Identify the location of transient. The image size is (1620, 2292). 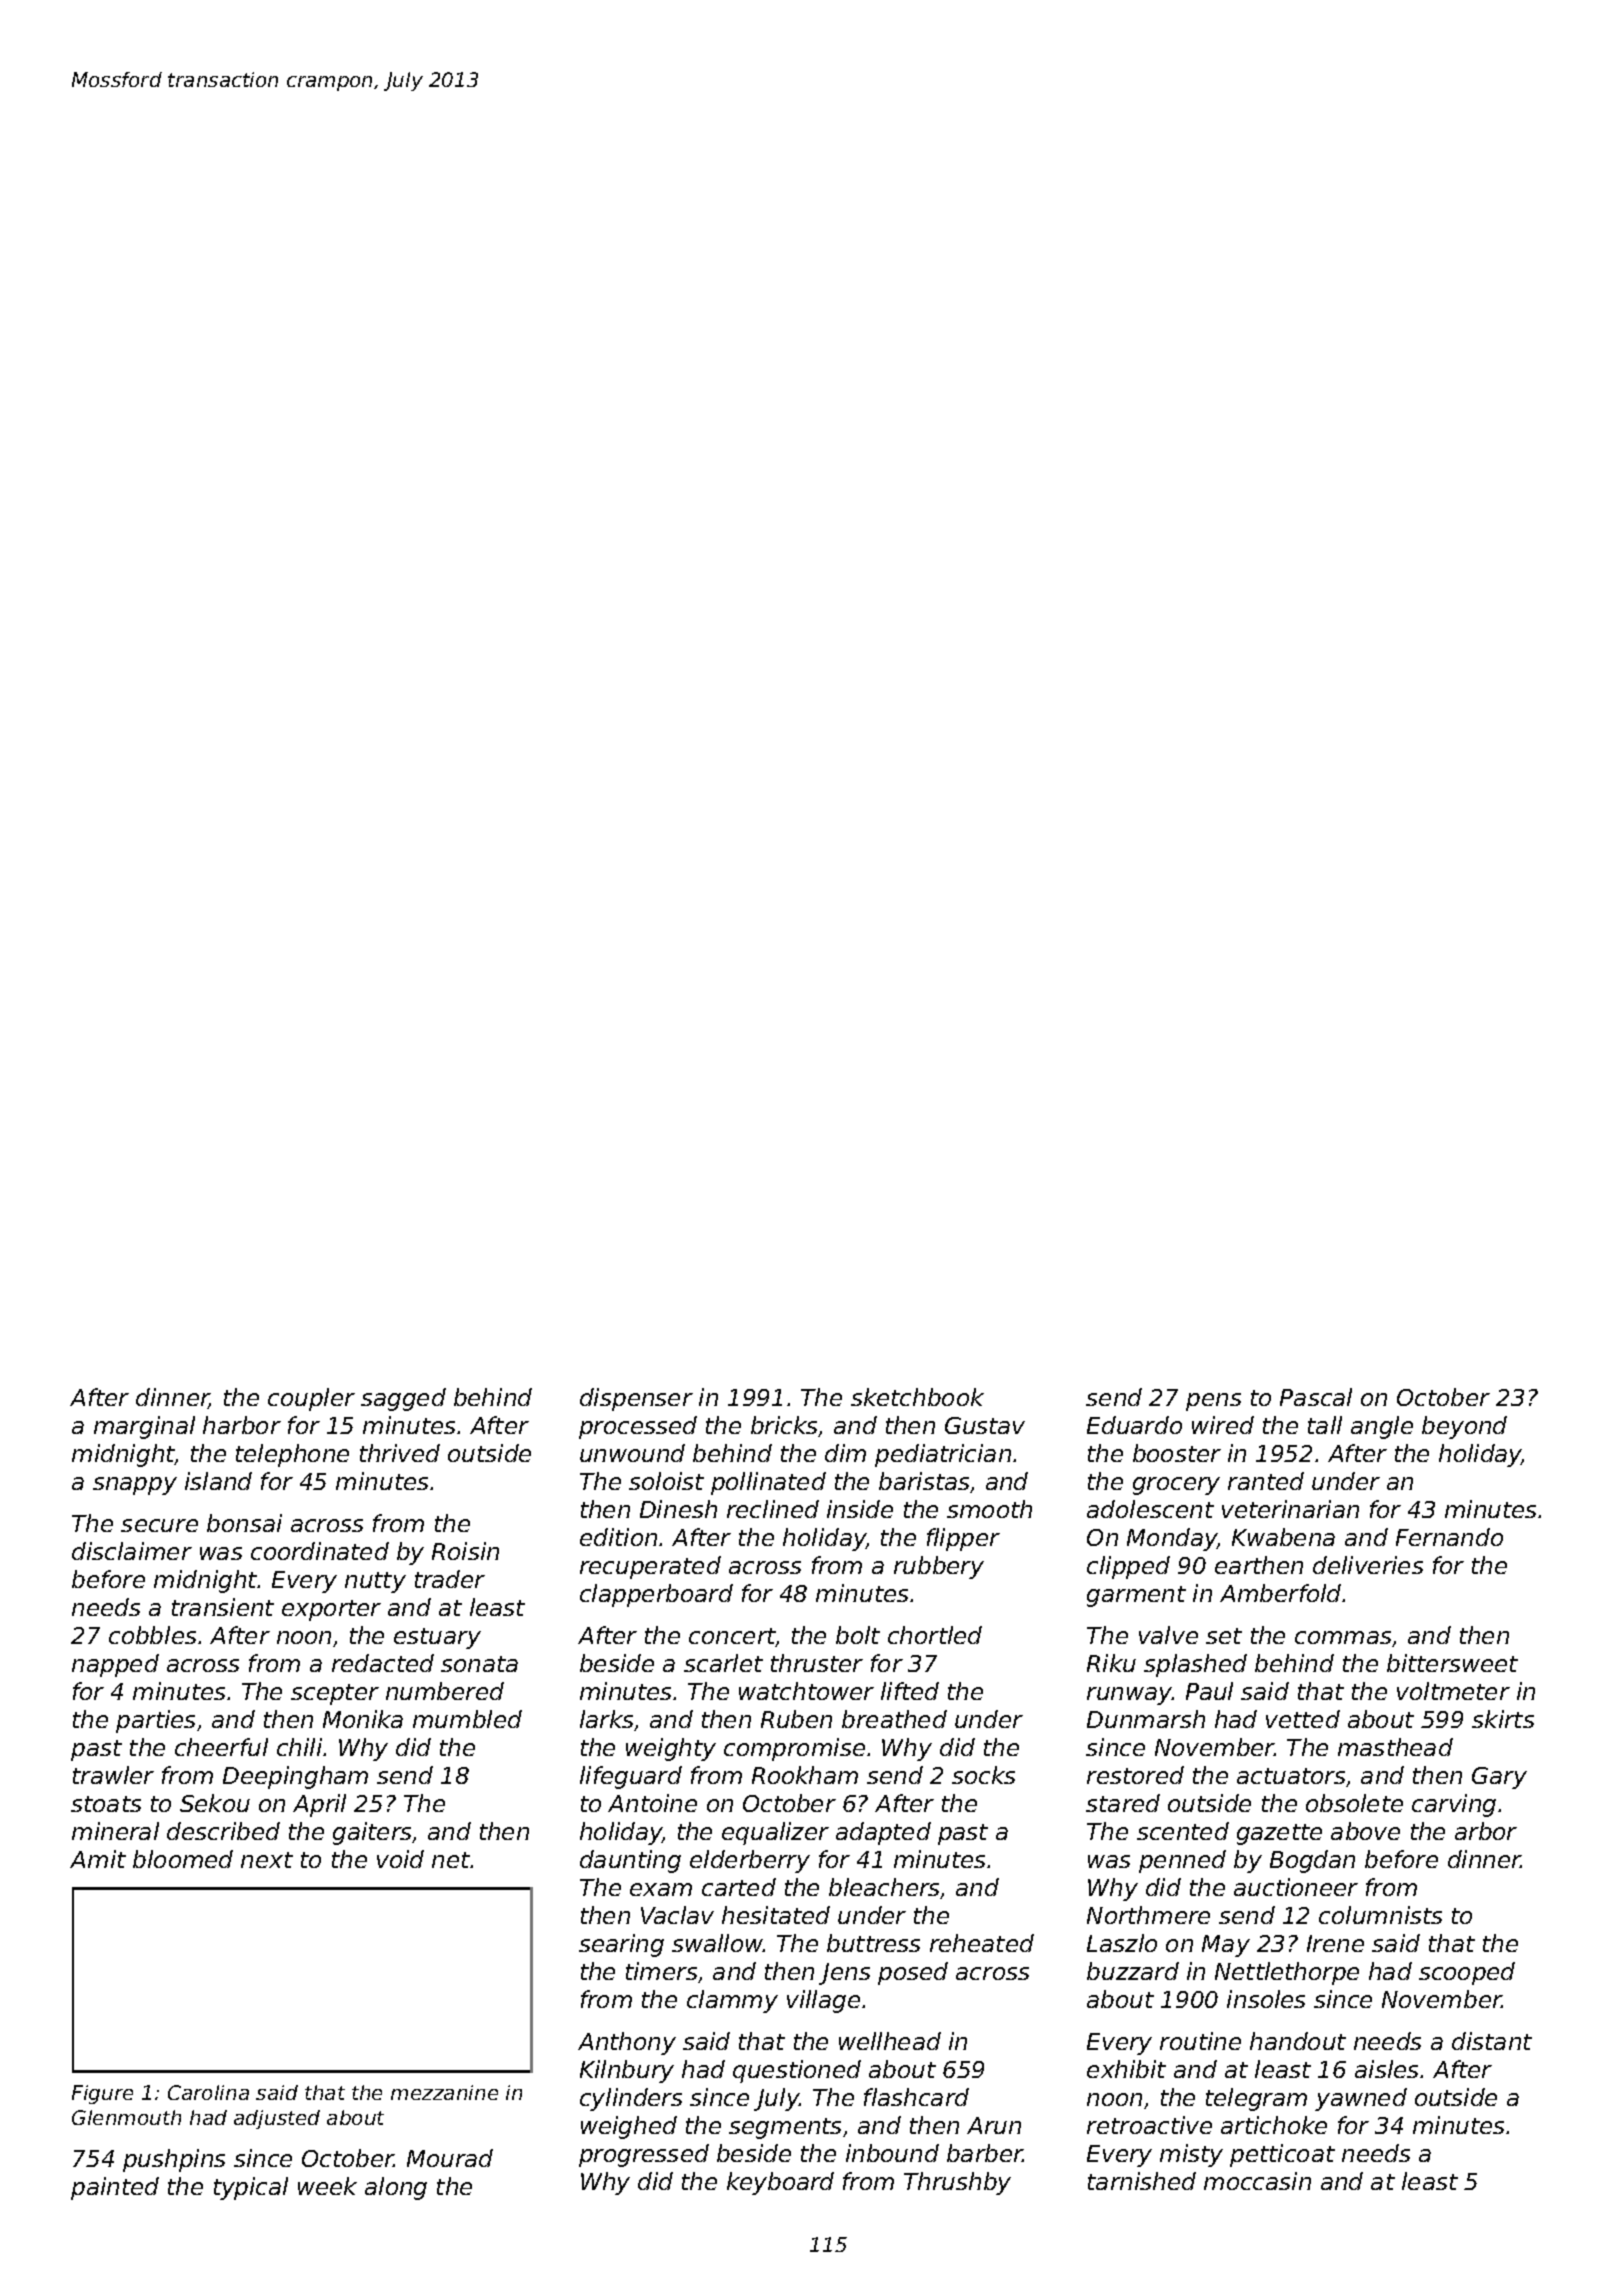
(223, 1607).
